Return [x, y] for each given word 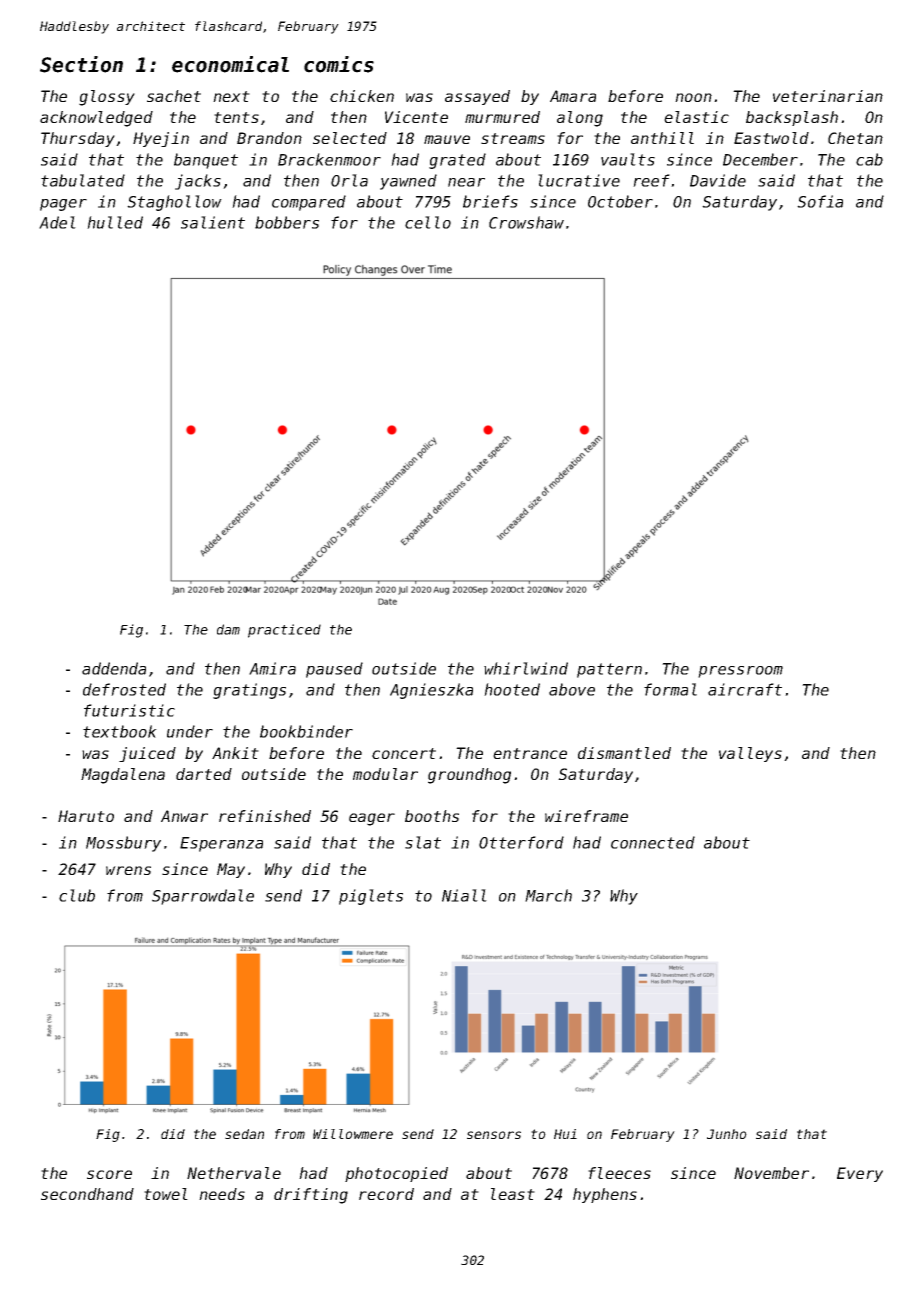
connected [653, 842]
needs [222, 1194]
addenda [114, 668]
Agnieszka [431, 691]
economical [230, 64]
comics [339, 64]
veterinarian [828, 96]
